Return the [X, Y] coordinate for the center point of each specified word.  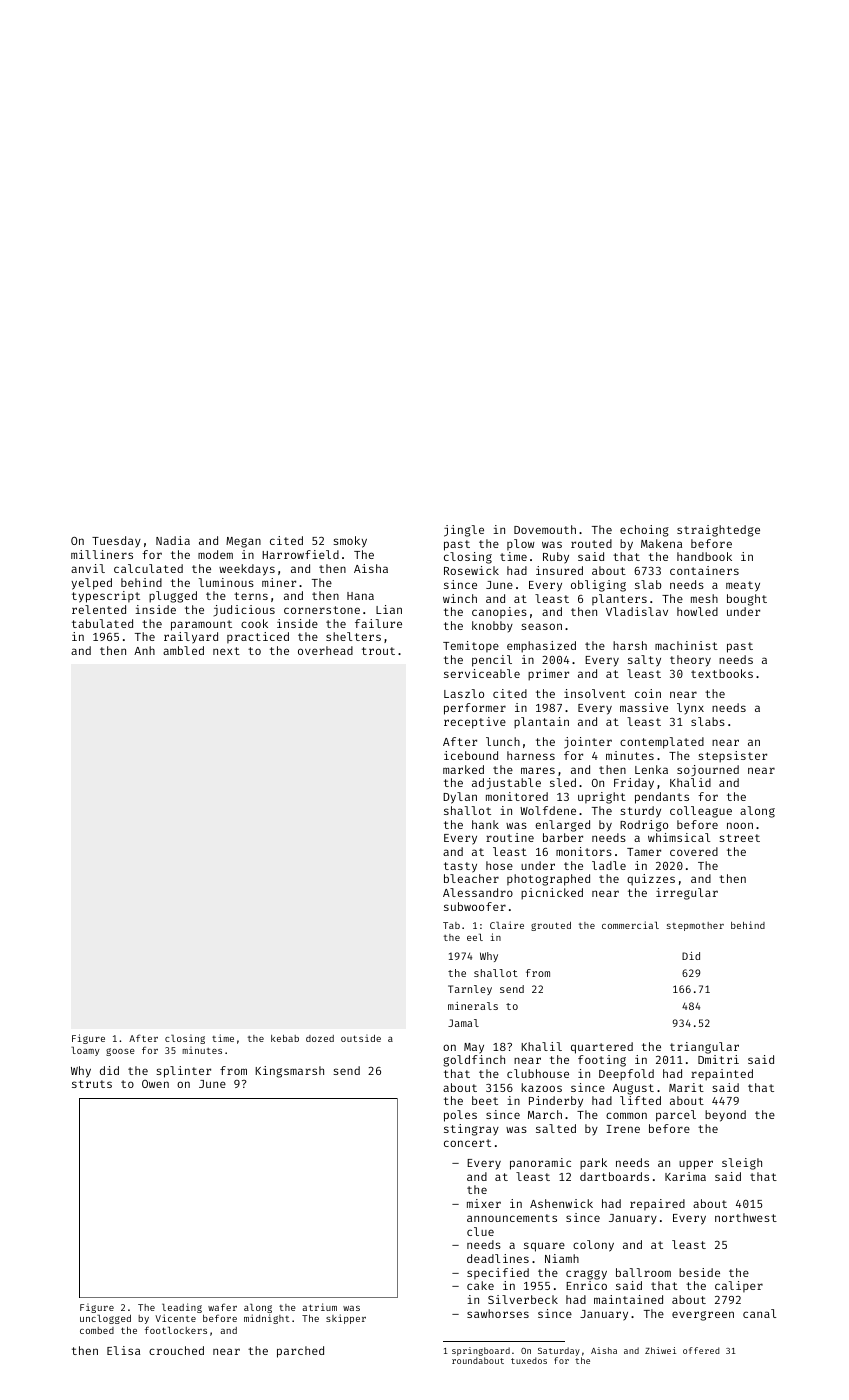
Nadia [173, 540]
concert [467, 1143]
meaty [743, 586]
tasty [460, 867]
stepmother [695, 926]
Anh [144, 650]
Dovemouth [545, 529]
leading [182, 1308]
